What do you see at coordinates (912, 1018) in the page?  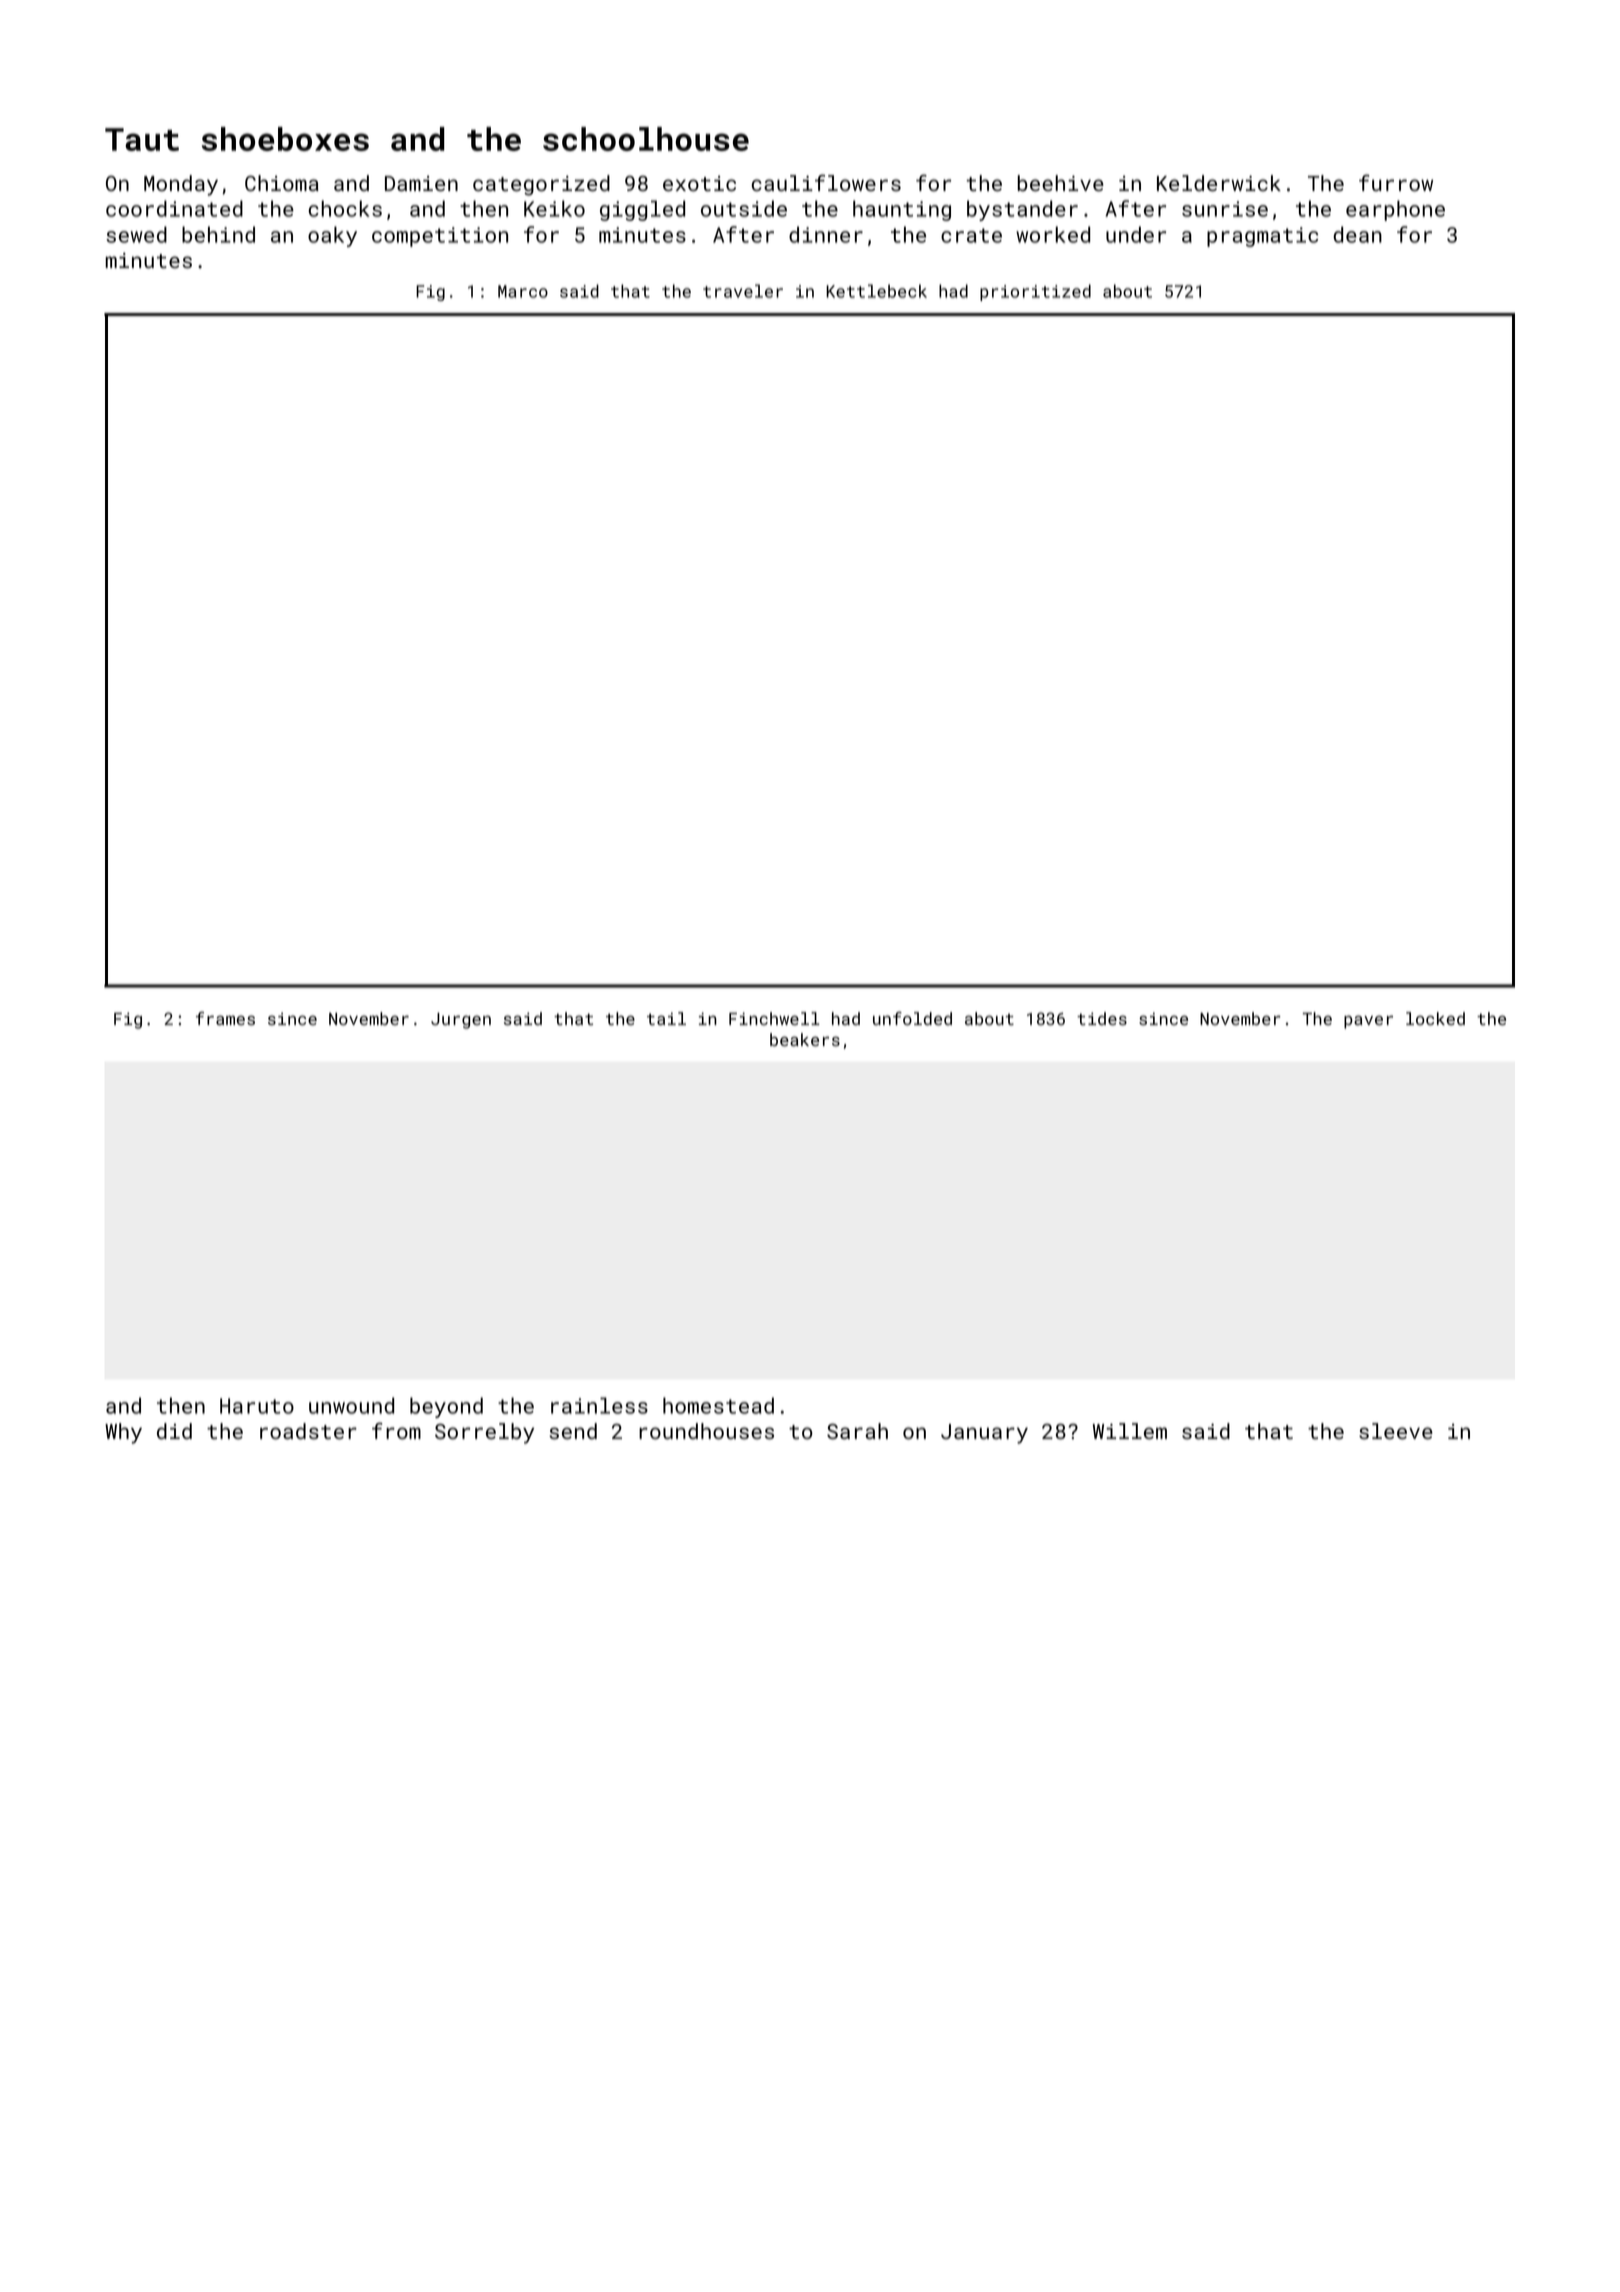 I see `unfolded` at bounding box center [912, 1018].
